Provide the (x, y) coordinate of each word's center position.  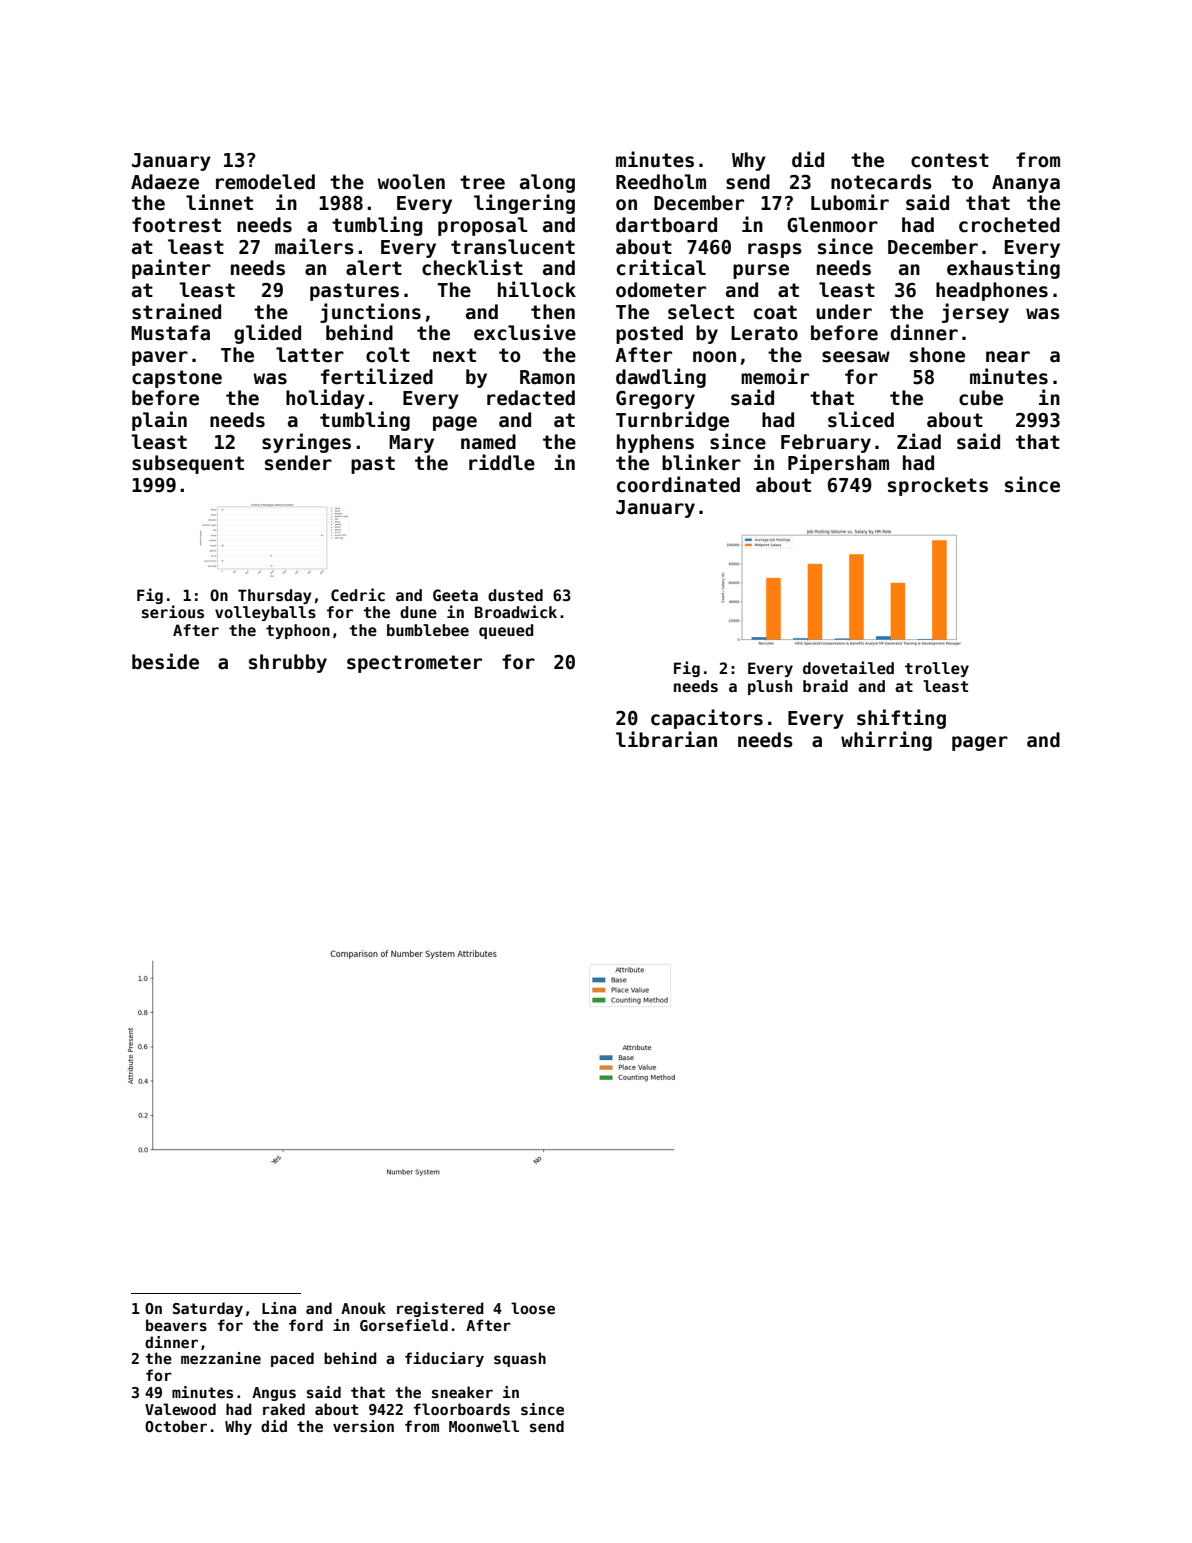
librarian (666, 739)
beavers (176, 1325)
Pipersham (838, 464)
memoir (775, 376)
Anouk (363, 1308)
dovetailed (848, 667)
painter (171, 269)
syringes (306, 443)
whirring (886, 741)
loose (533, 1308)
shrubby (288, 663)
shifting (901, 719)
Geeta (455, 595)
